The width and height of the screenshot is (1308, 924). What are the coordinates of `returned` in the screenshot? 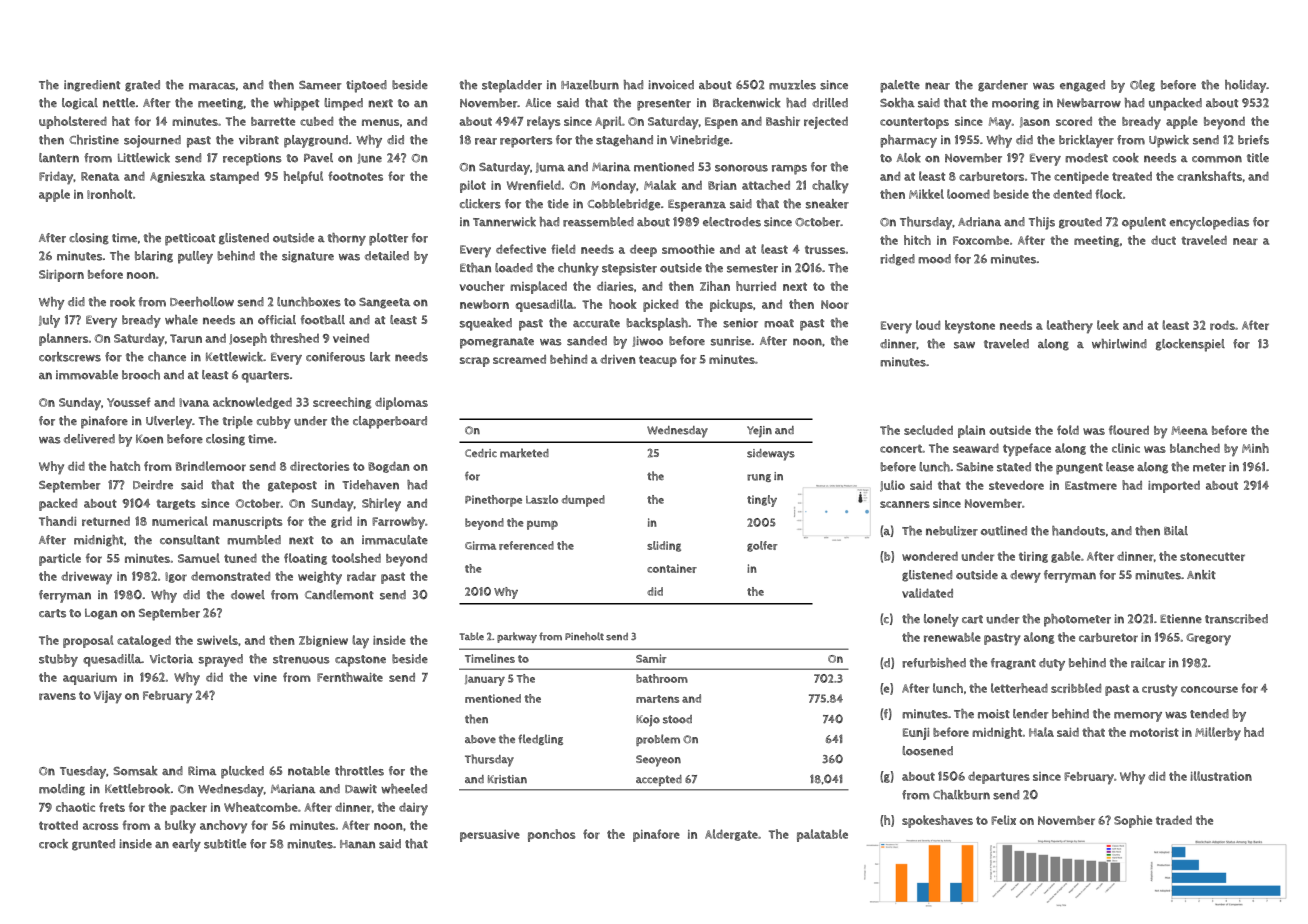 It's located at (106, 521).
